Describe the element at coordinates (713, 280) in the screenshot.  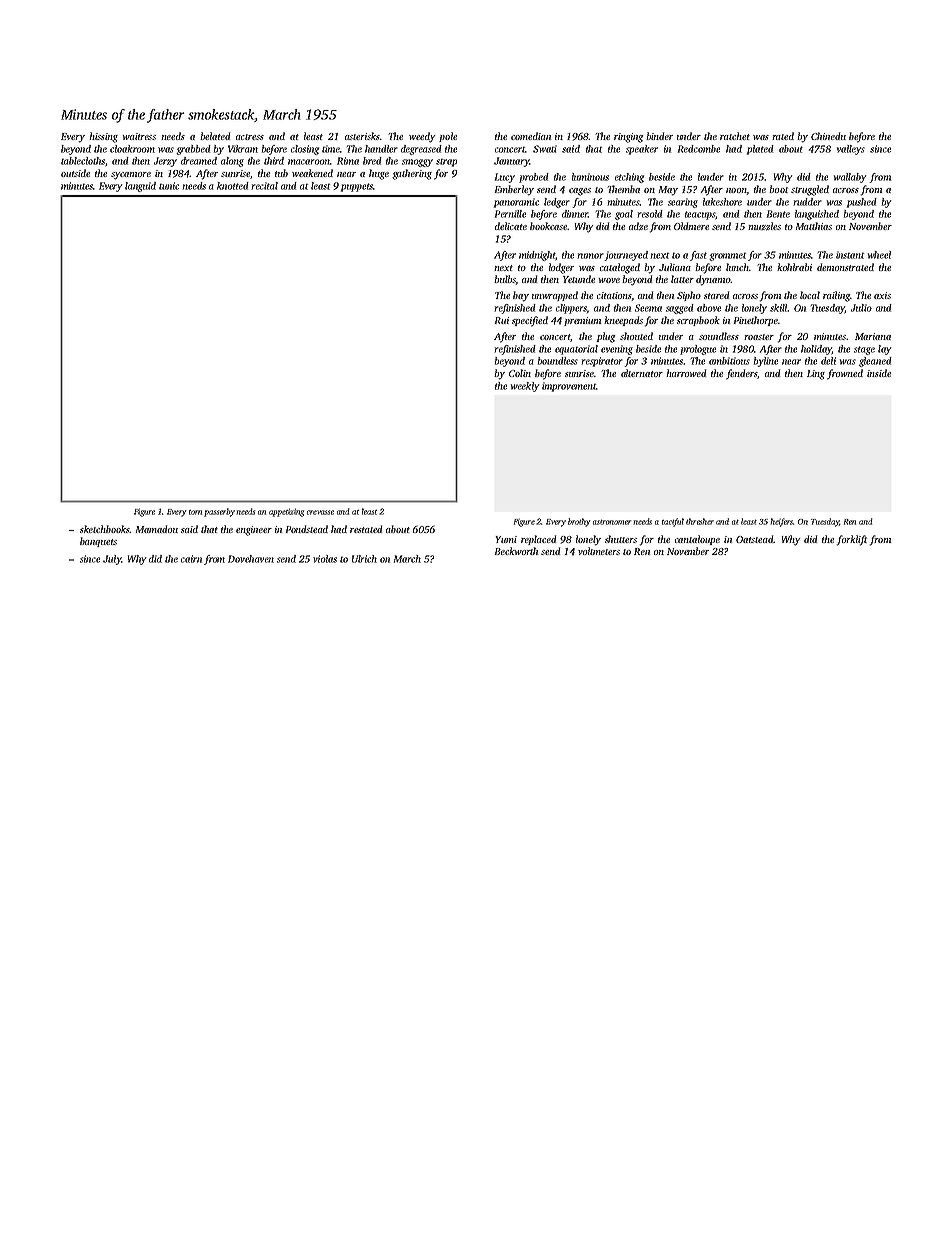
I see `dynamo` at that location.
